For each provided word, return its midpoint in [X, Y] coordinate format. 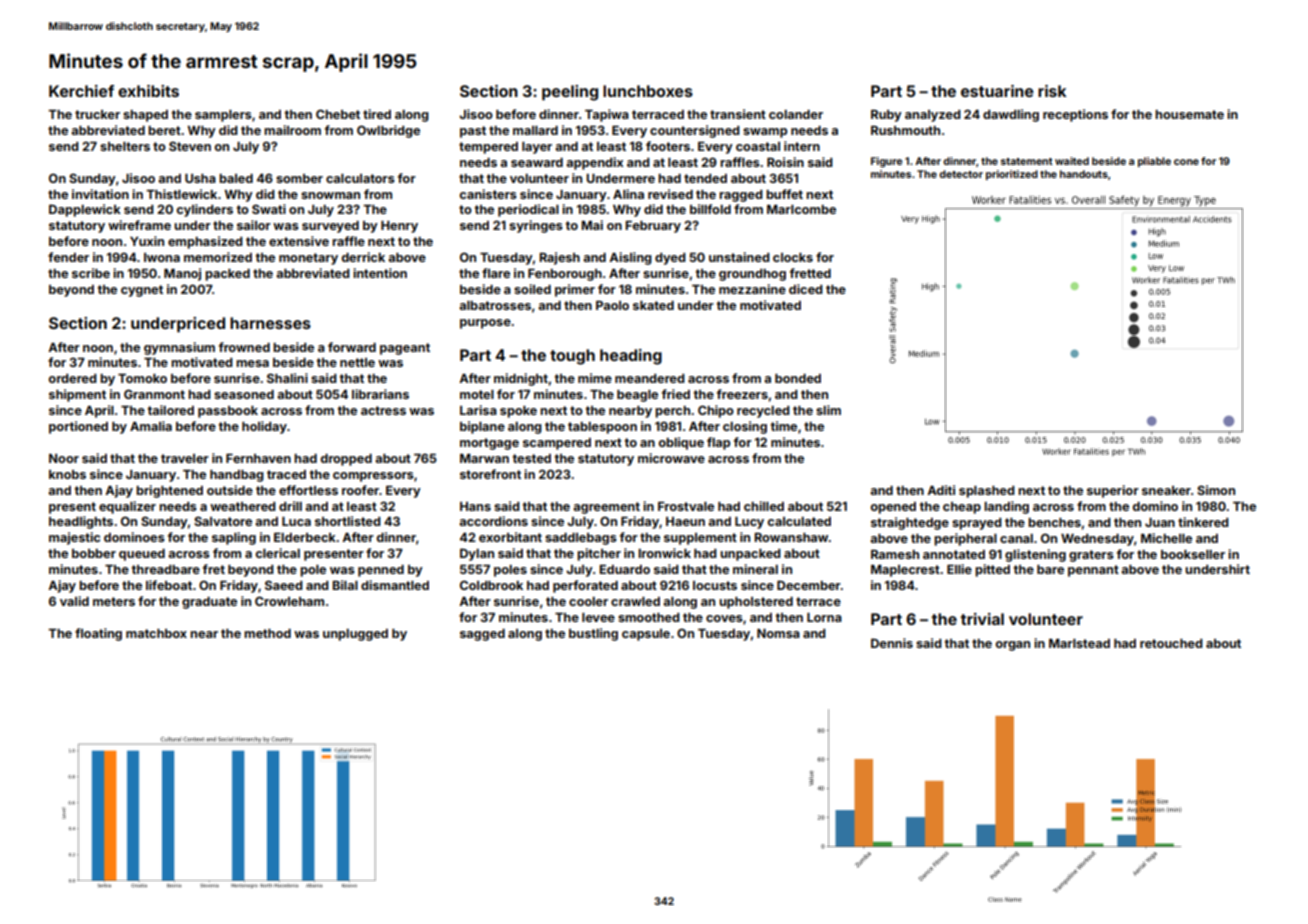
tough [572, 357]
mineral [755, 569]
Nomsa [778, 633]
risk [1052, 91]
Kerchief [81, 91]
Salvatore [223, 521]
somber [299, 178]
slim [828, 410]
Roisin [785, 162]
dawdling [1011, 115]
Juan [1160, 522]
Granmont [154, 394]
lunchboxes [648, 91]
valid [74, 601]
